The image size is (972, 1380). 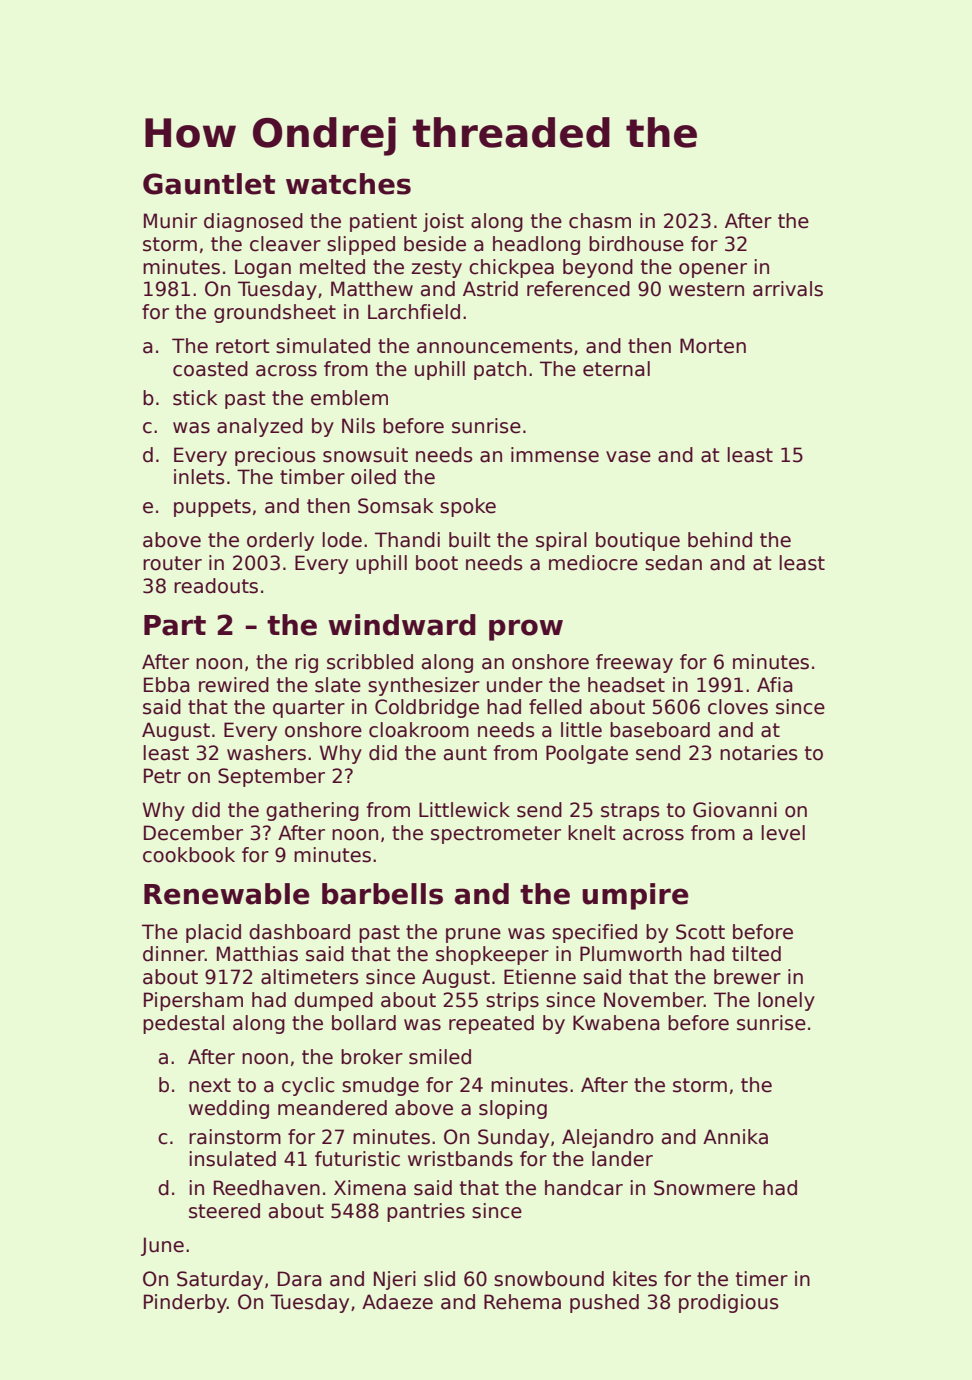 I want to click on eternal, so click(x=616, y=369).
